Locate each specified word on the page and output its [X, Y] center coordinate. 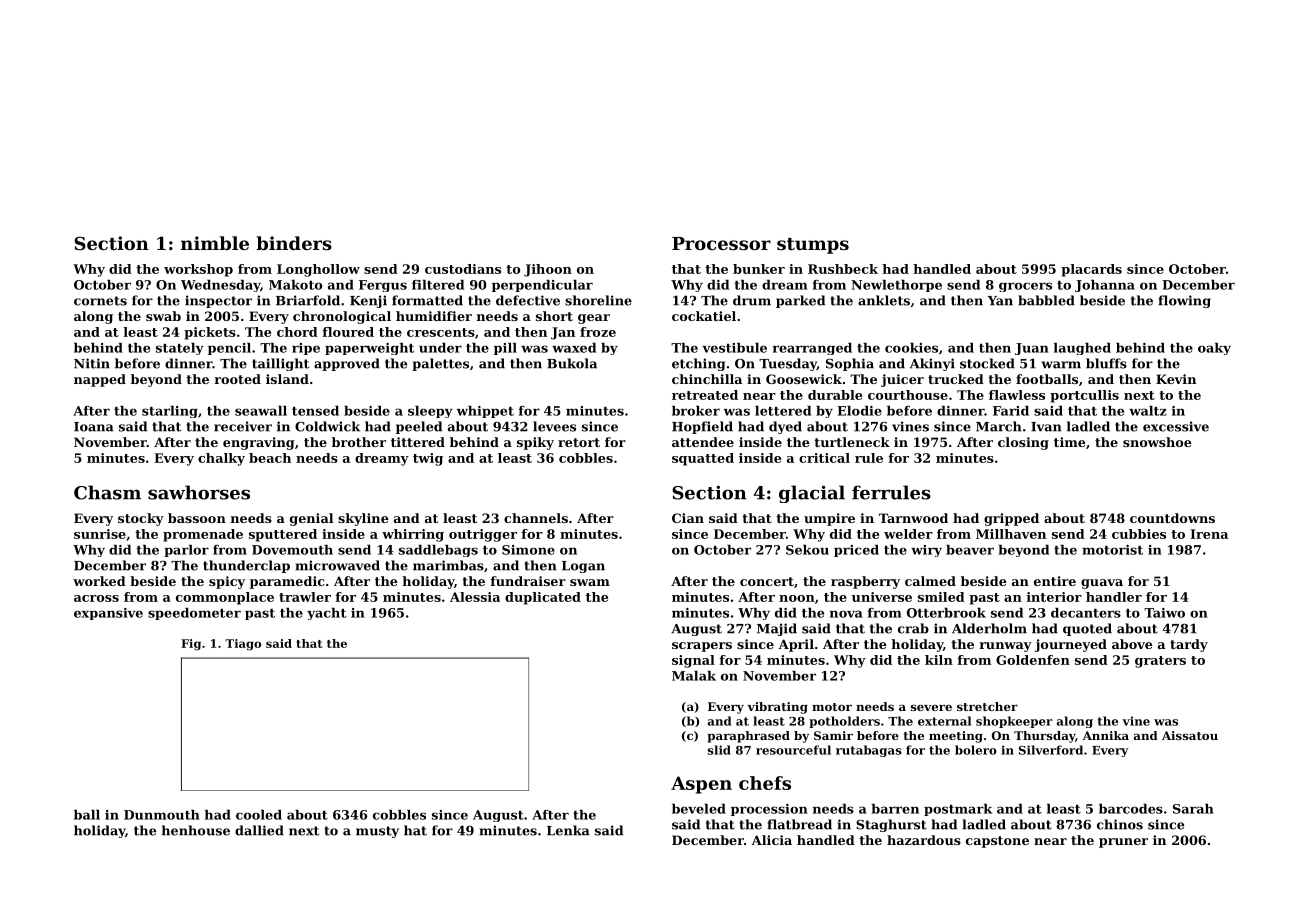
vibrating [777, 708]
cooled [259, 815]
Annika [1106, 735]
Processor [721, 243]
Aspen [701, 785]
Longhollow [318, 270]
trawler [305, 597]
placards [1091, 270]
